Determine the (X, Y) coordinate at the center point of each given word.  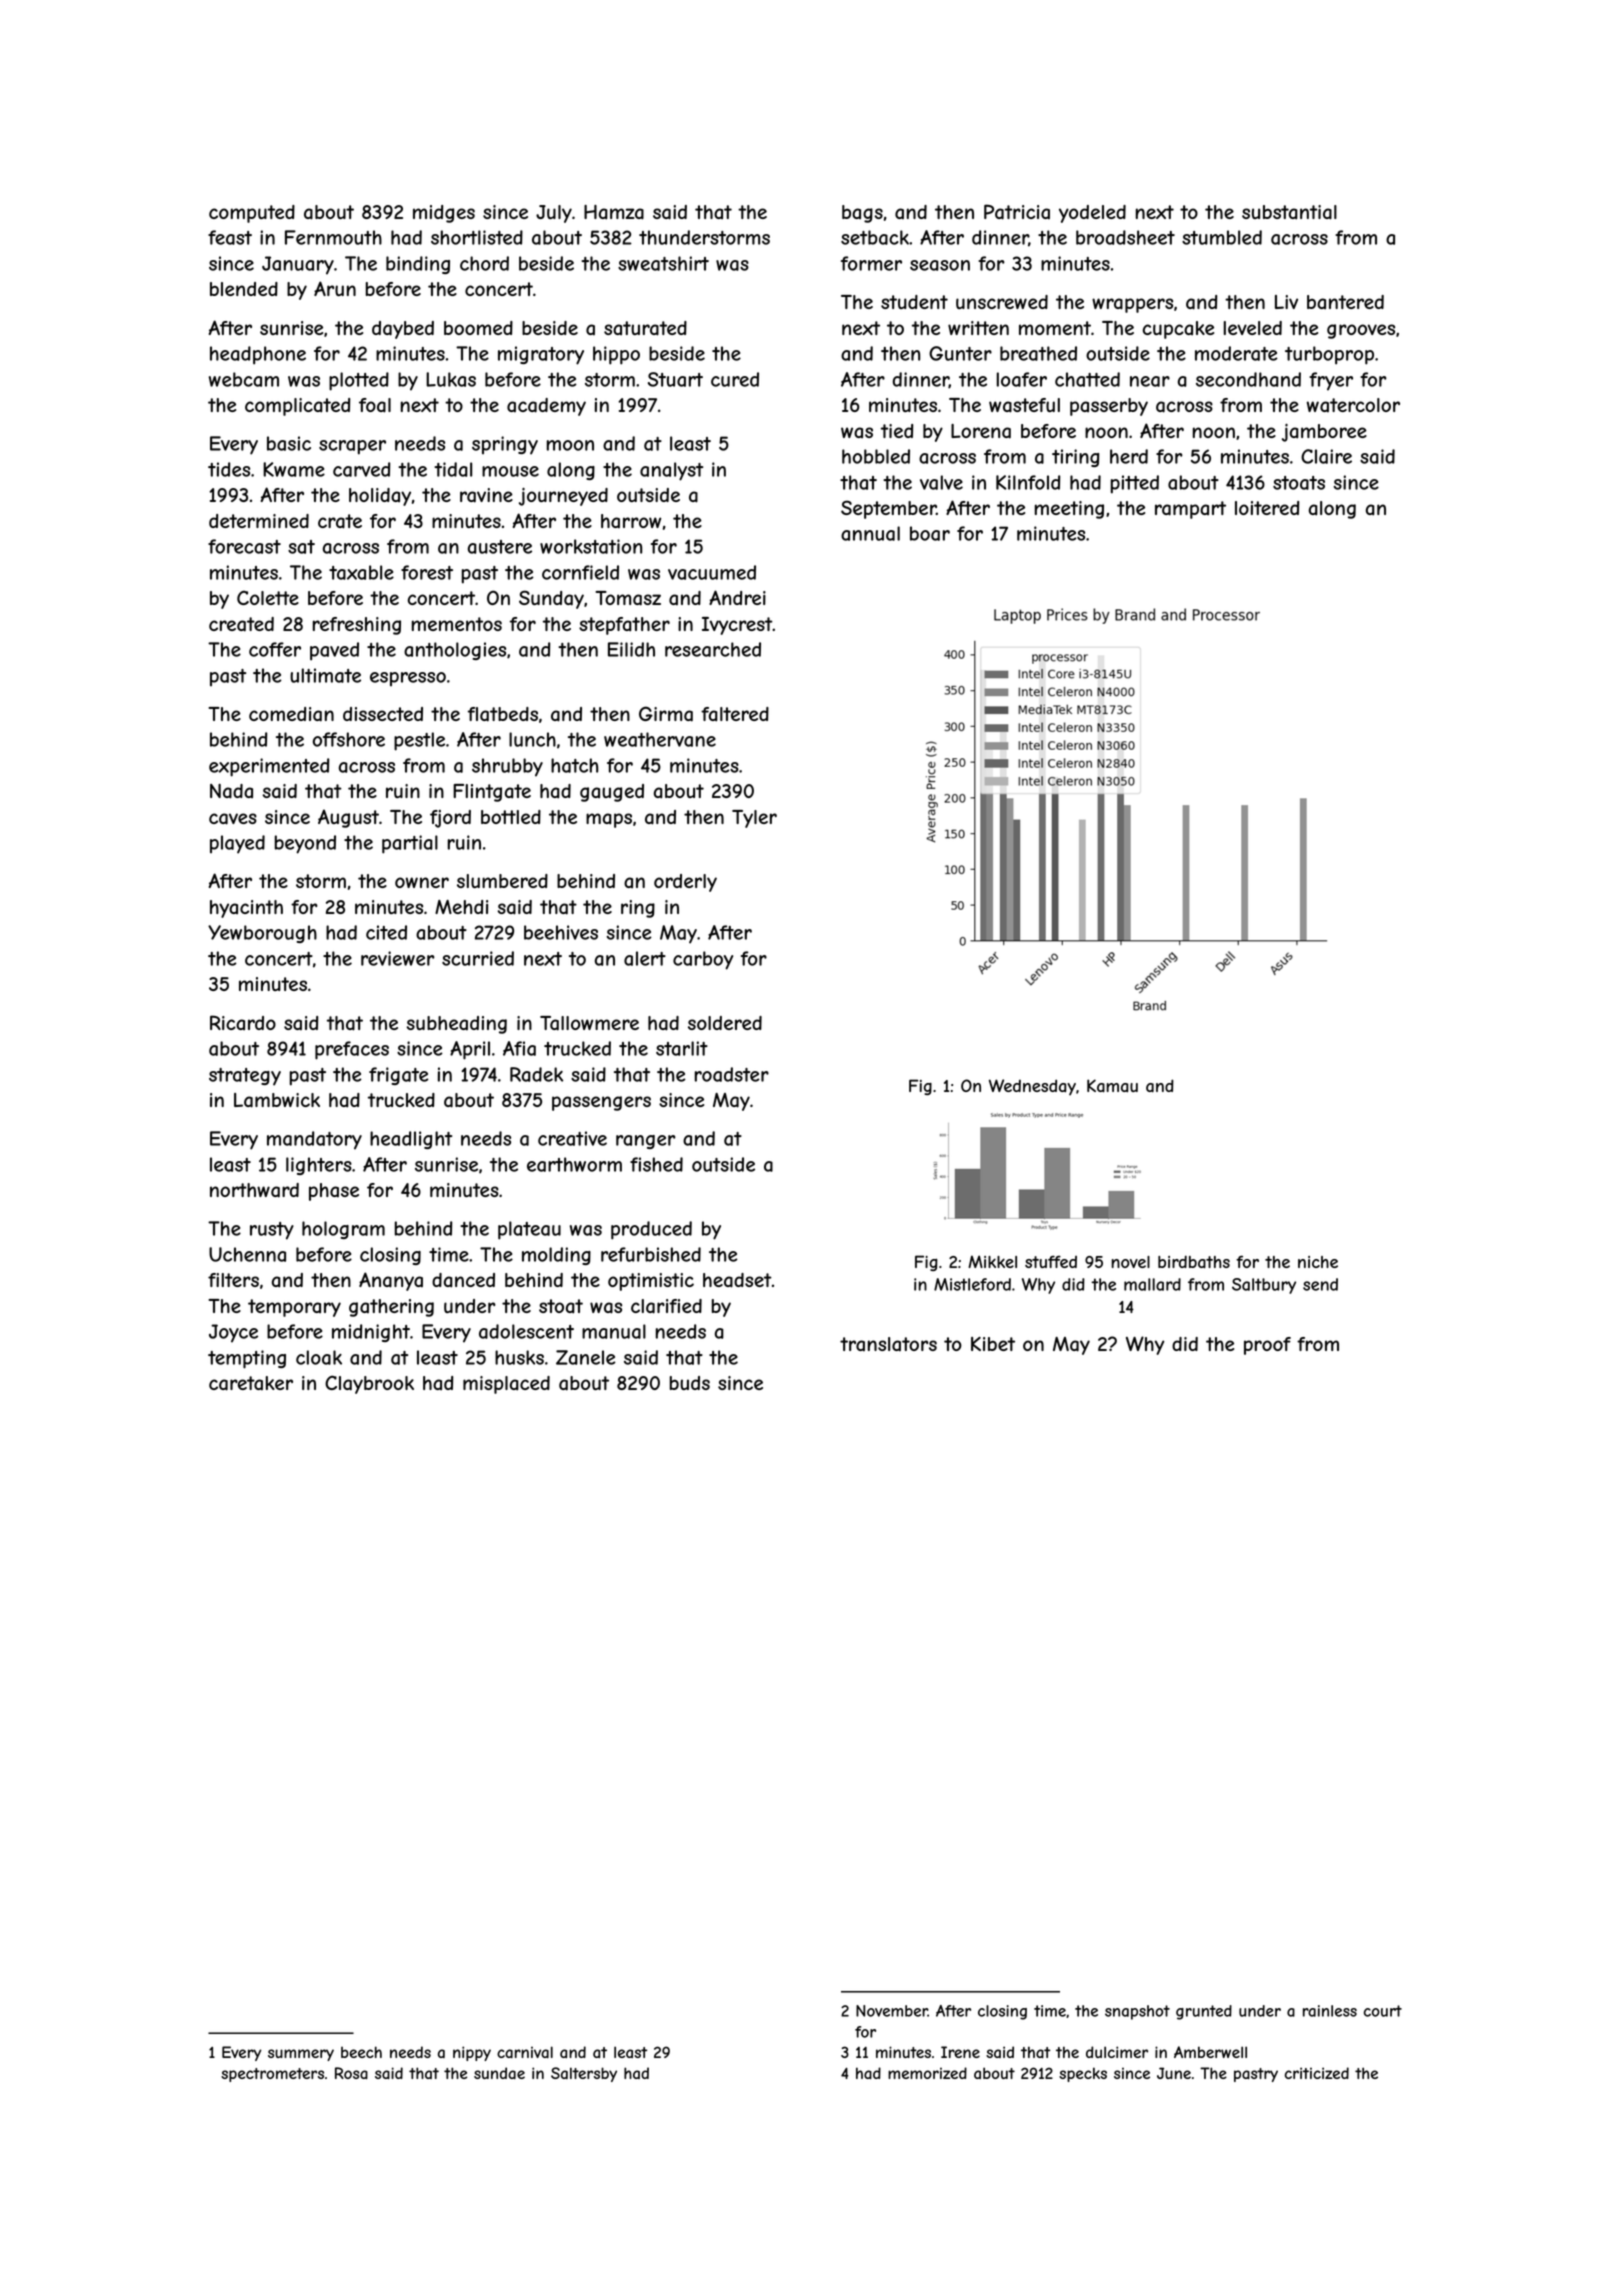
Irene (960, 2052)
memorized (927, 2073)
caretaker (251, 1383)
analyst (671, 471)
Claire (1326, 456)
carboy (703, 960)
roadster (732, 1074)
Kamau (1112, 1086)
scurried (478, 958)
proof (1267, 1346)
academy (546, 407)
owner (422, 882)
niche (1318, 1262)
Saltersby (584, 2074)
